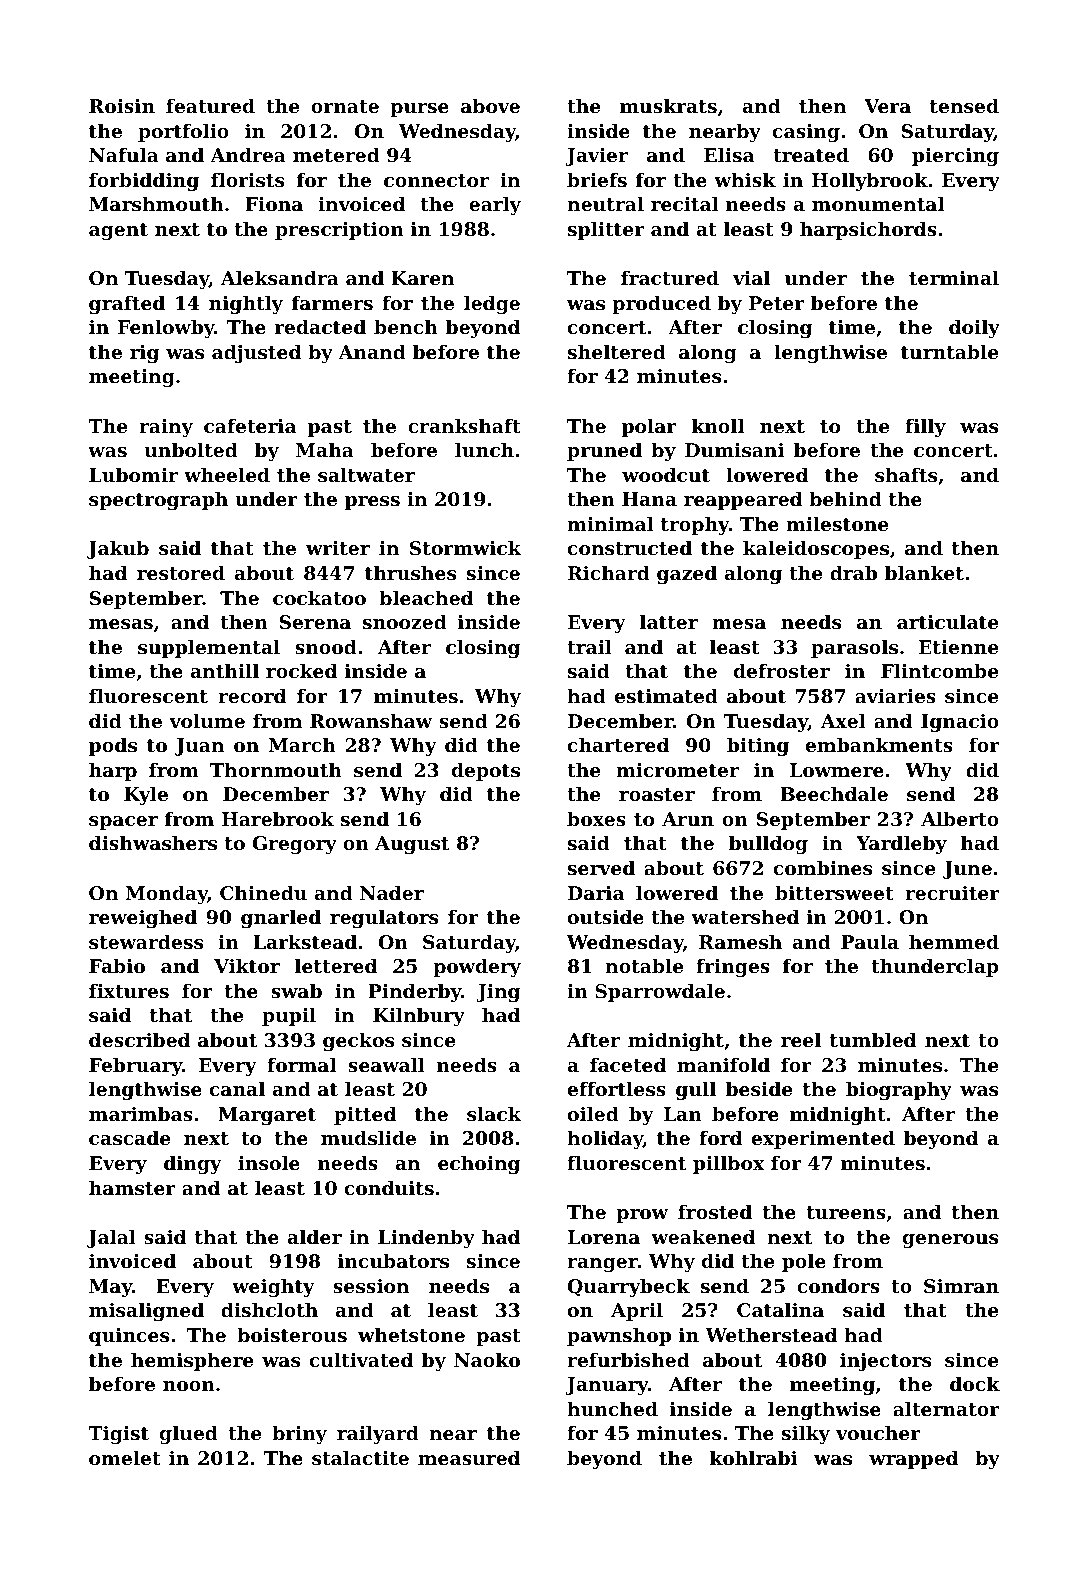  I want to click on biography, so click(899, 1090).
